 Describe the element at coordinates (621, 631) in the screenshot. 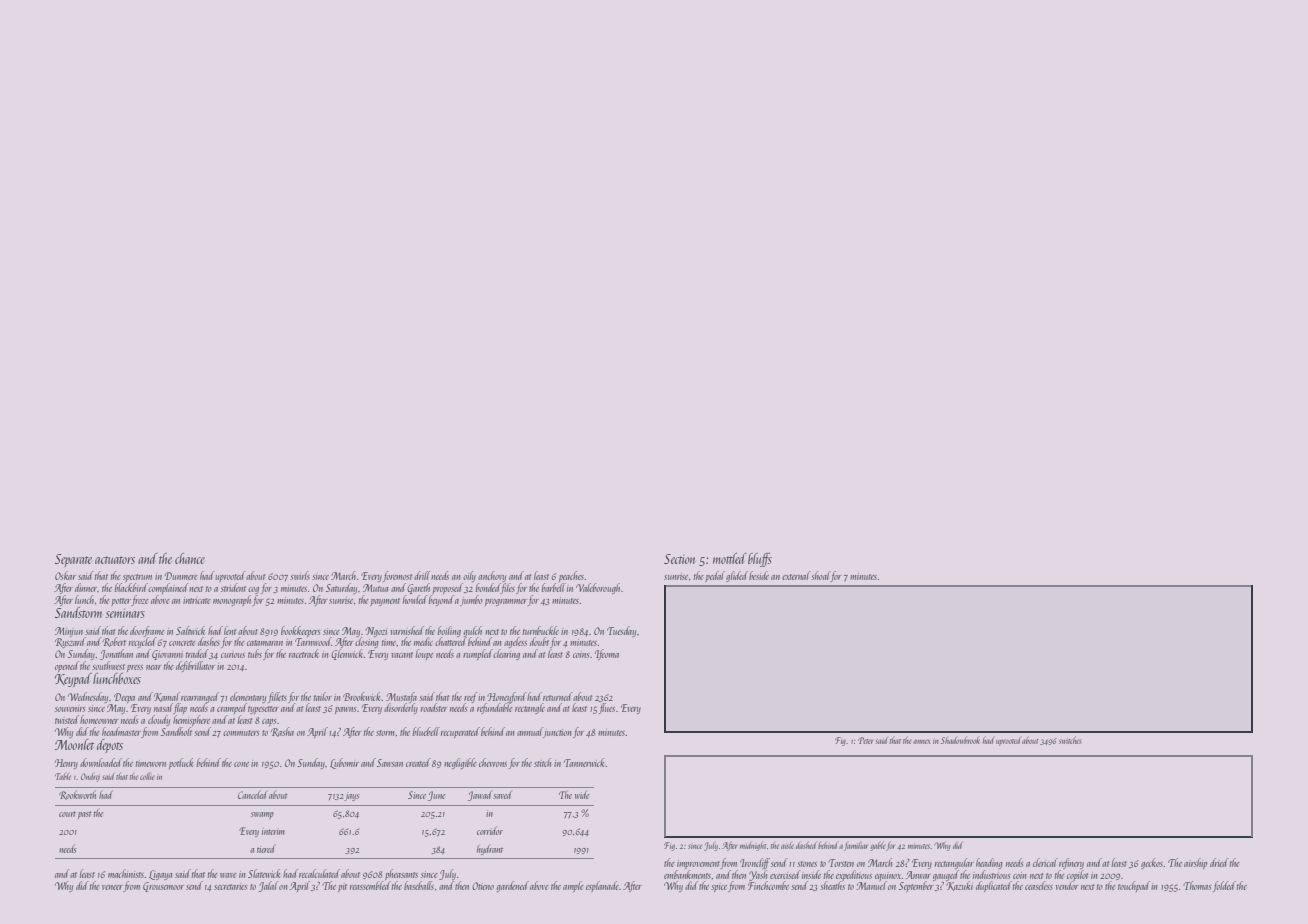

I see `Tuesday` at that location.
